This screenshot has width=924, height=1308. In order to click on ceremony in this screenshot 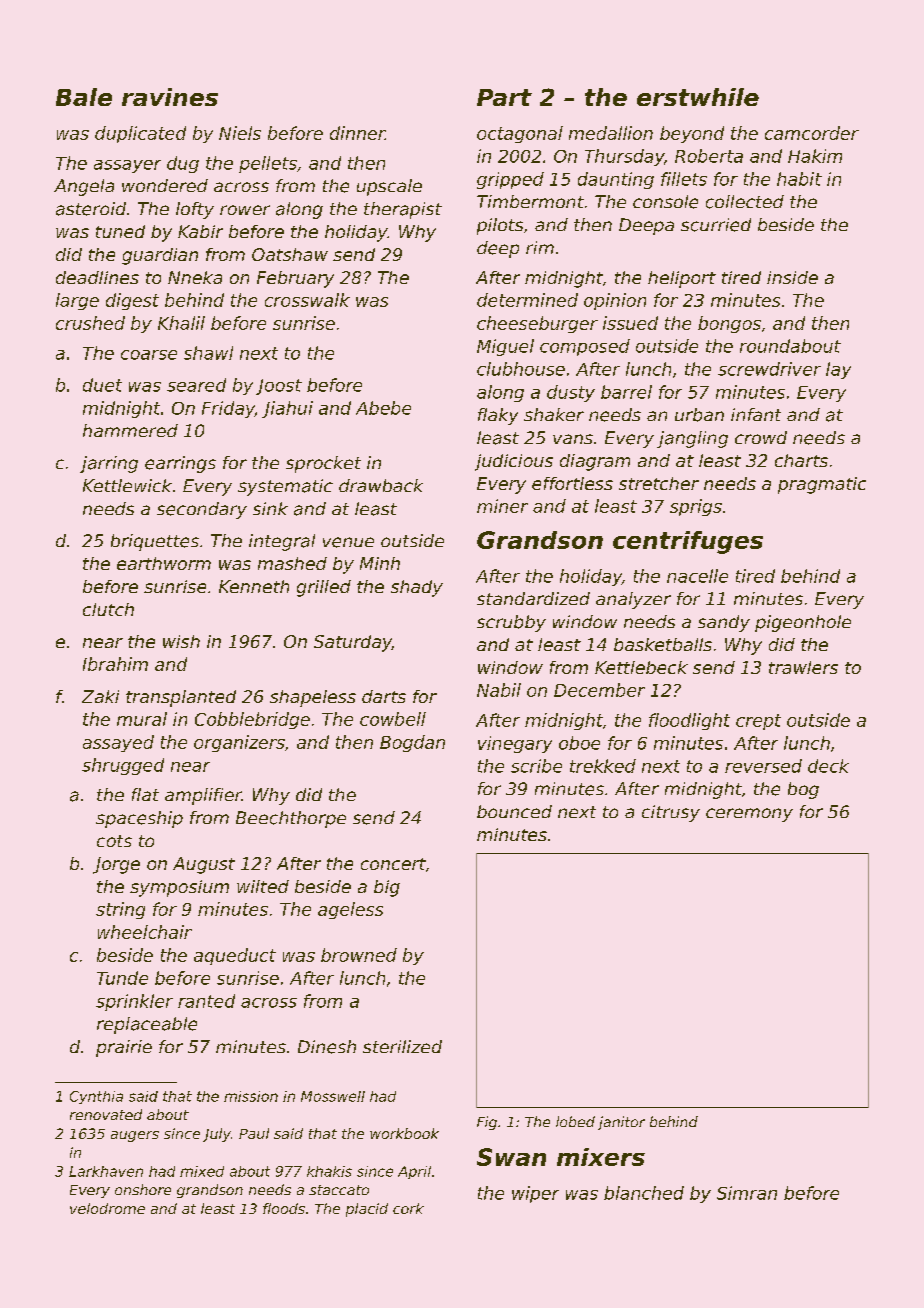, I will do `click(749, 815)`.
